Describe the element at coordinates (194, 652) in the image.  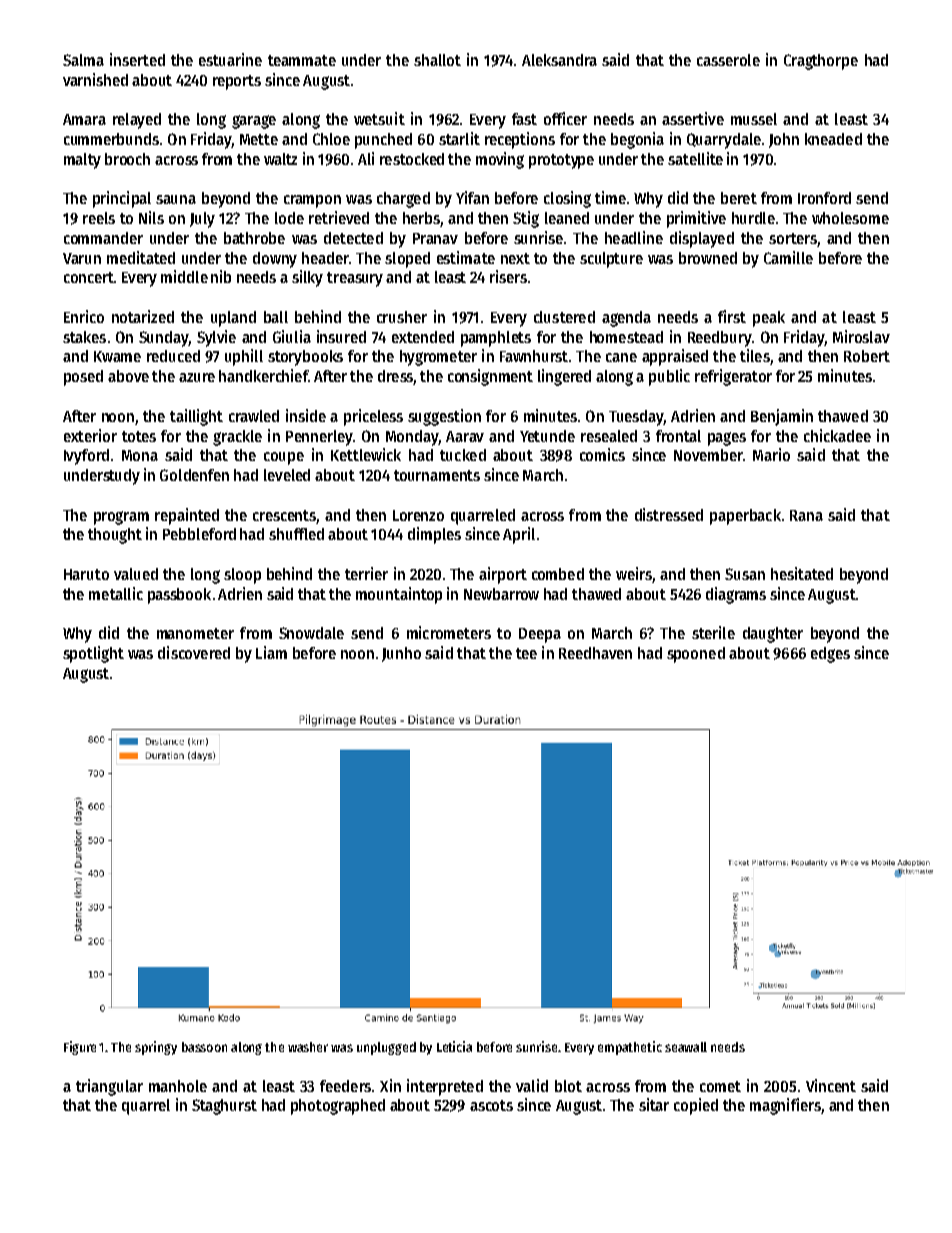
I see `discovered` at that location.
